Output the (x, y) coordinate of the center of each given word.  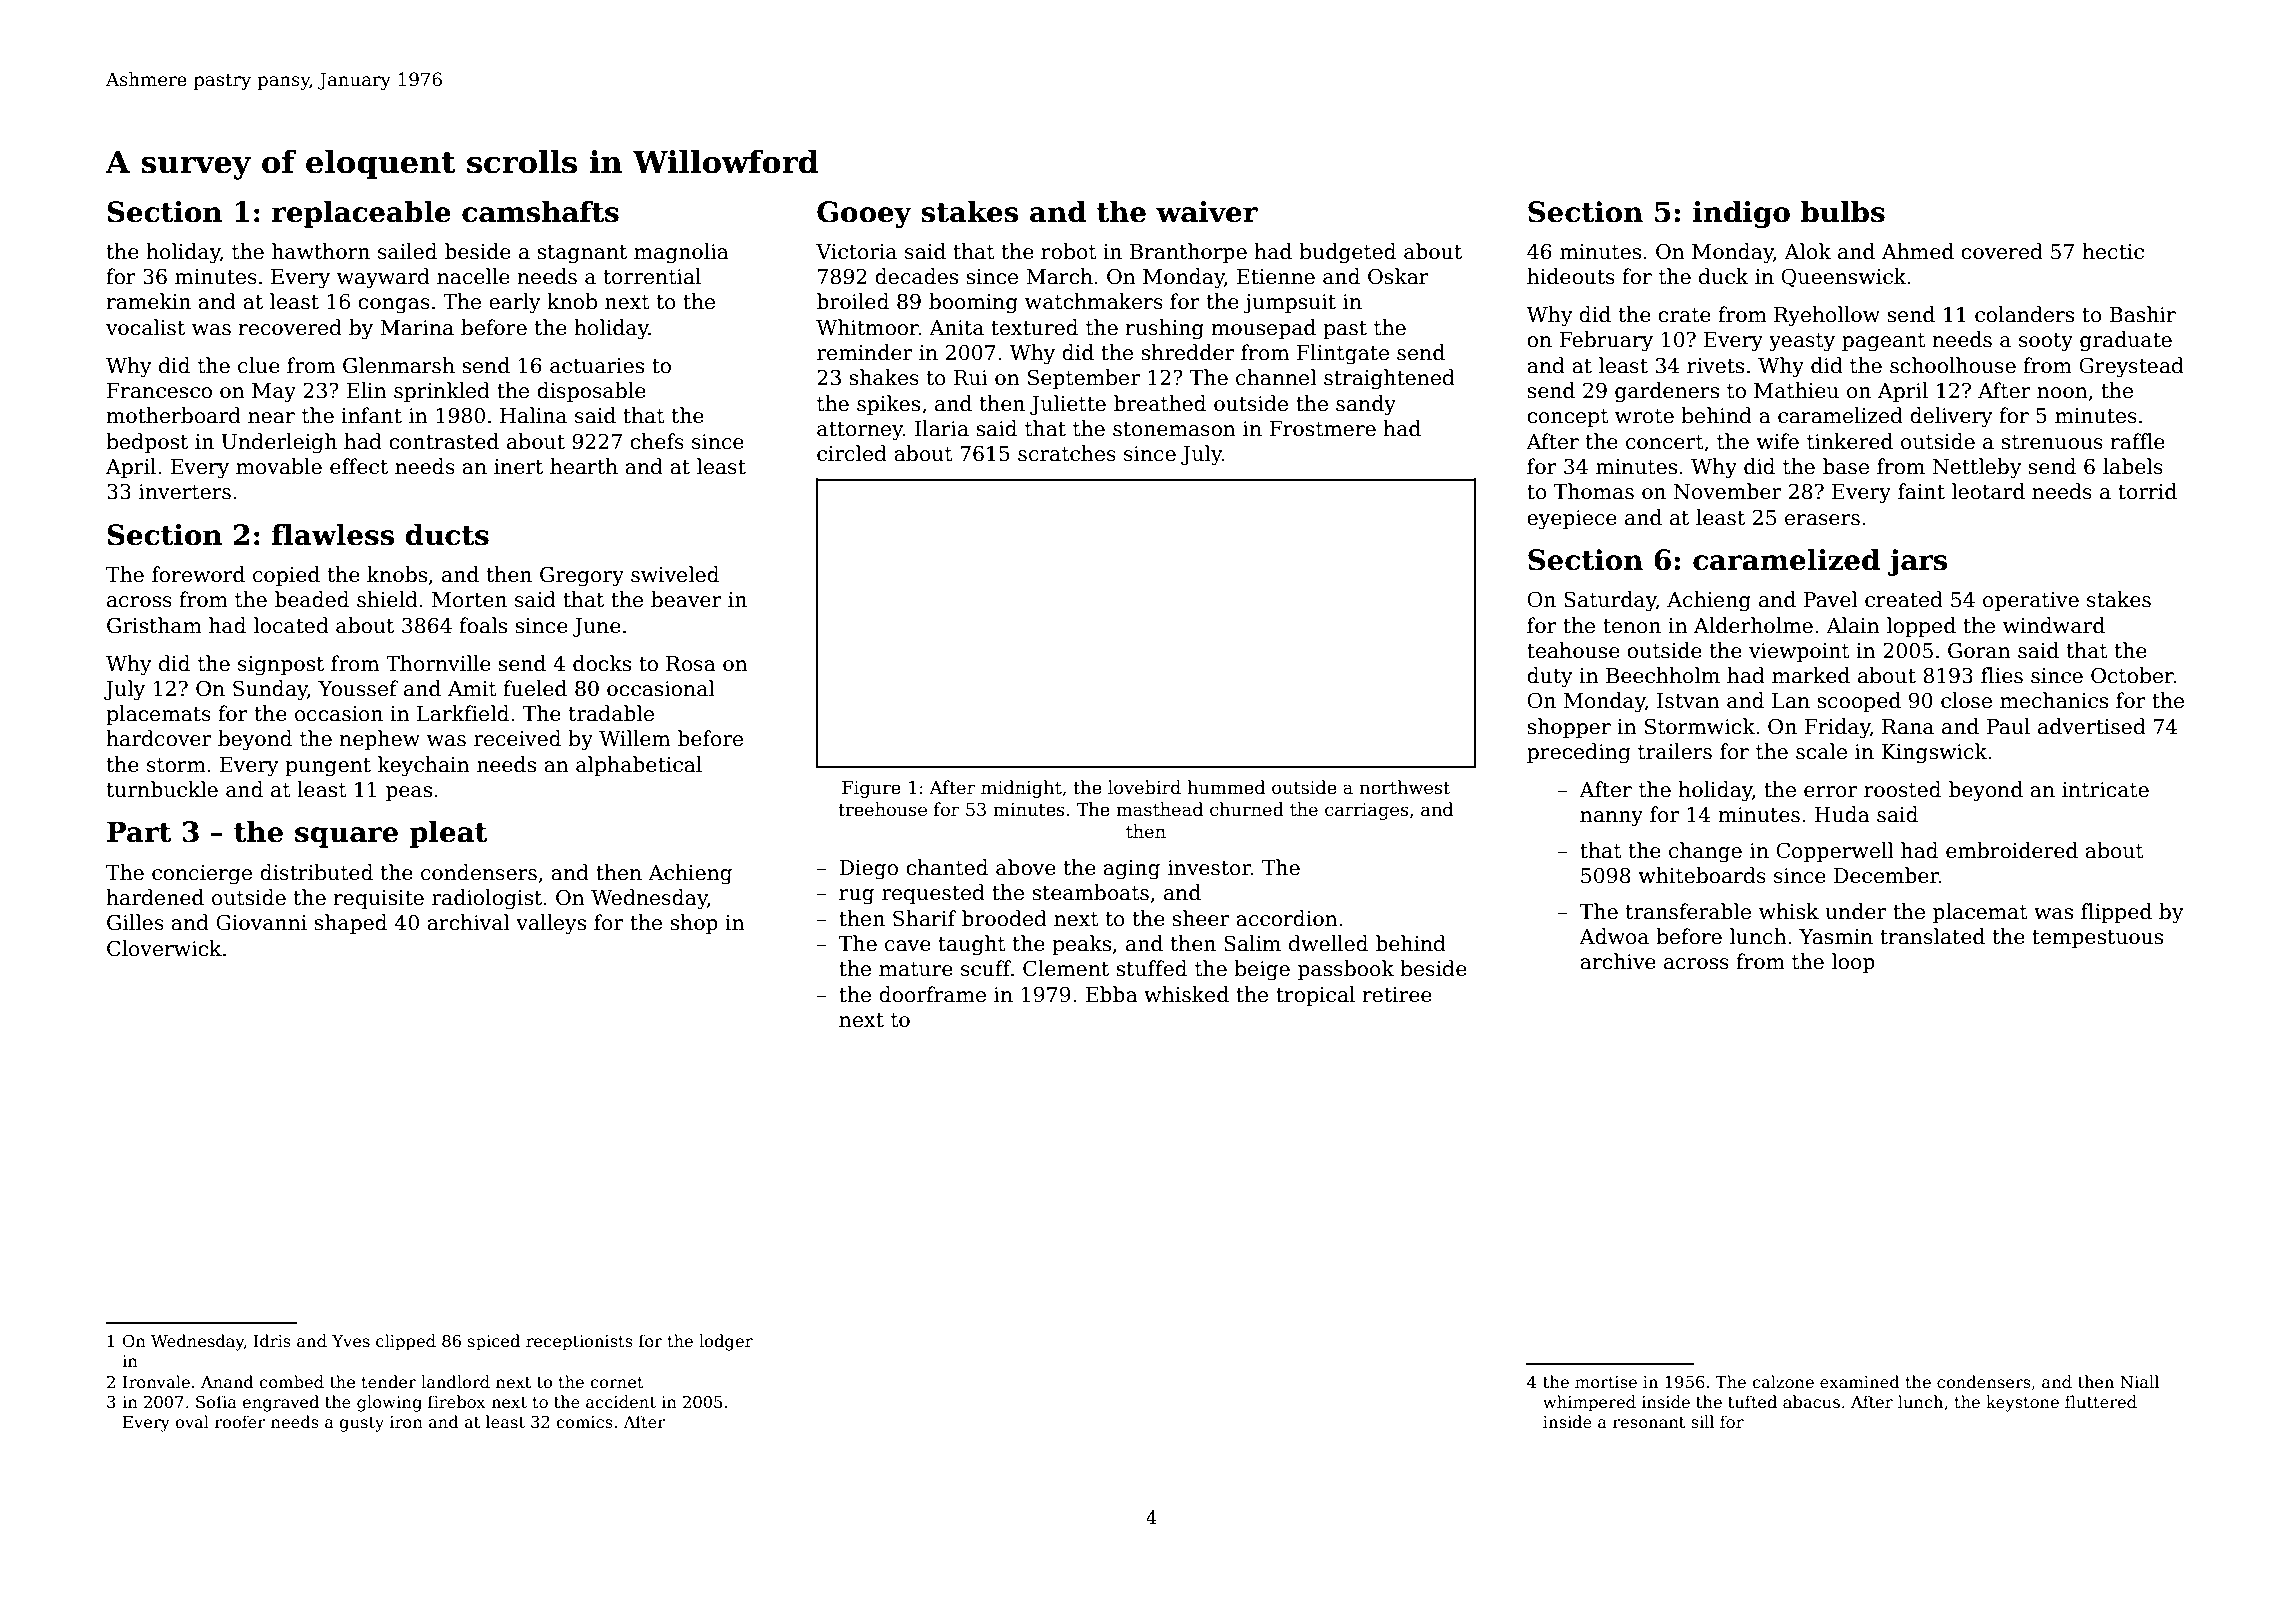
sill (1702, 1421)
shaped (350, 924)
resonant (1649, 1423)
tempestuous (2097, 939)
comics (584, 1422)
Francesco (159, 391)
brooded (1004, 918)
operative (2031, 601)
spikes (888, 405)
